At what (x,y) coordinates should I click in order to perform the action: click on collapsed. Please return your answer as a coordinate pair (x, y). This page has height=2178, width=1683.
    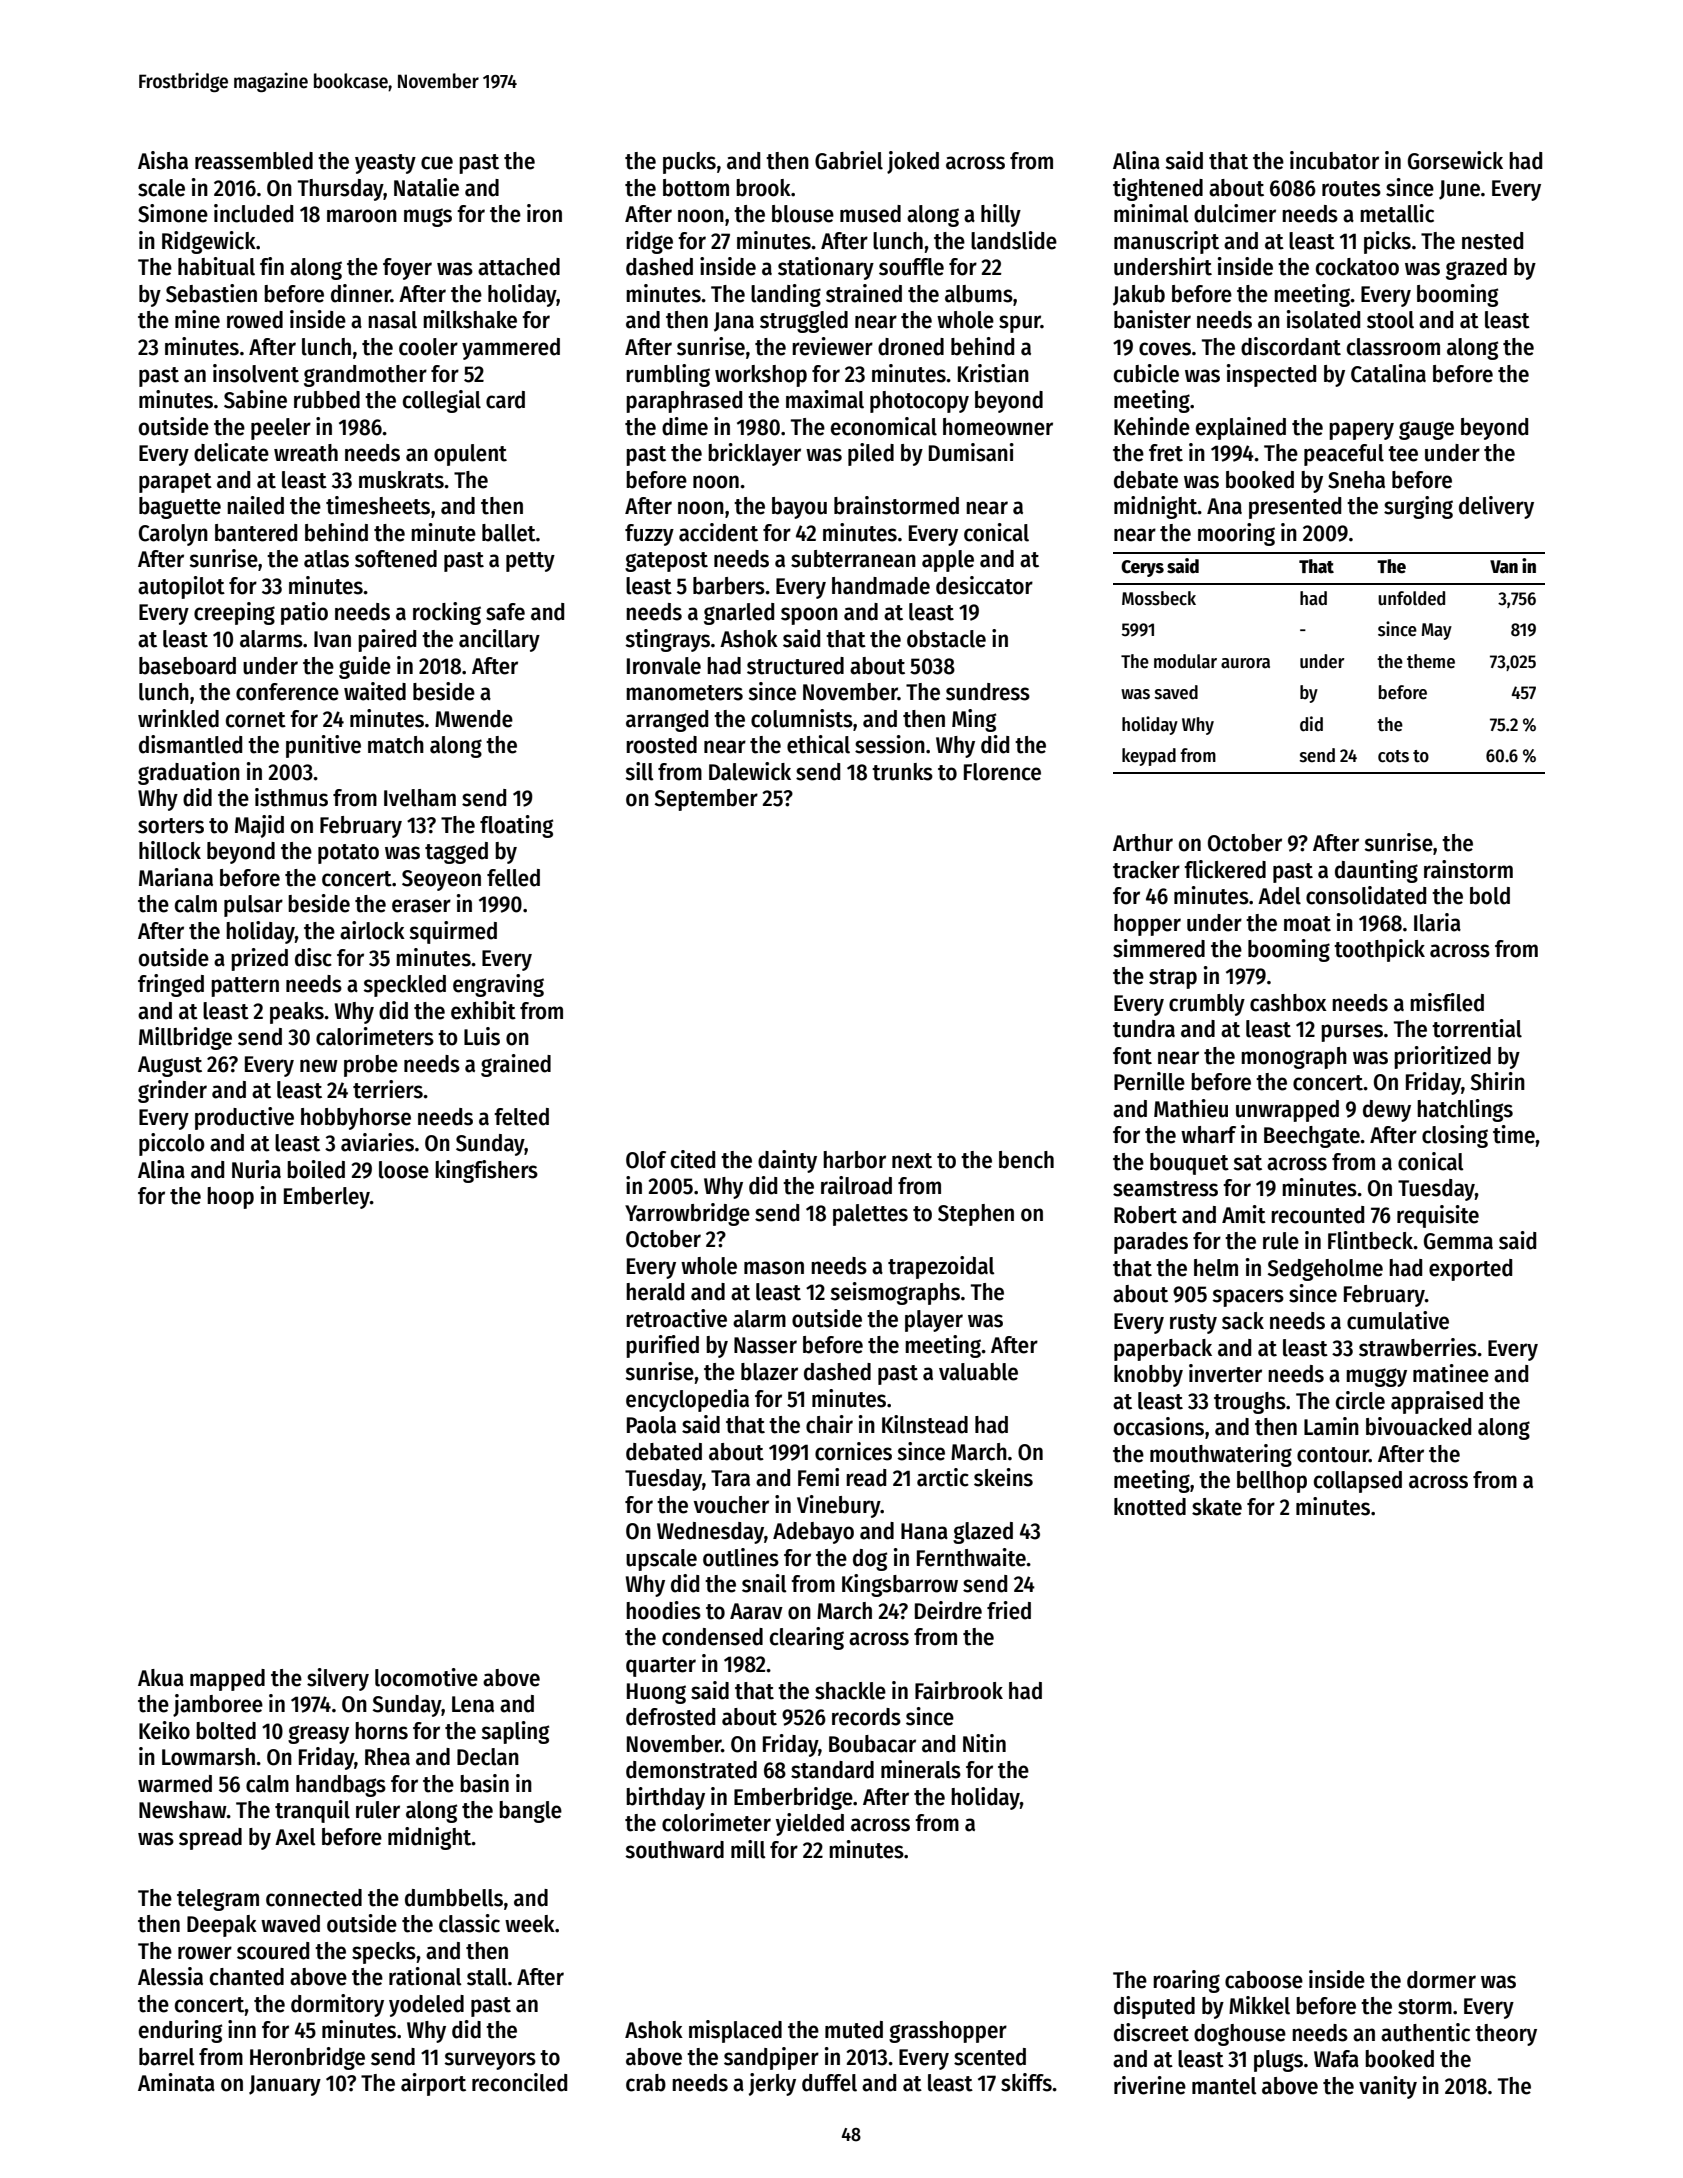
    Looking at the image, I should click on (1358, 1482).
